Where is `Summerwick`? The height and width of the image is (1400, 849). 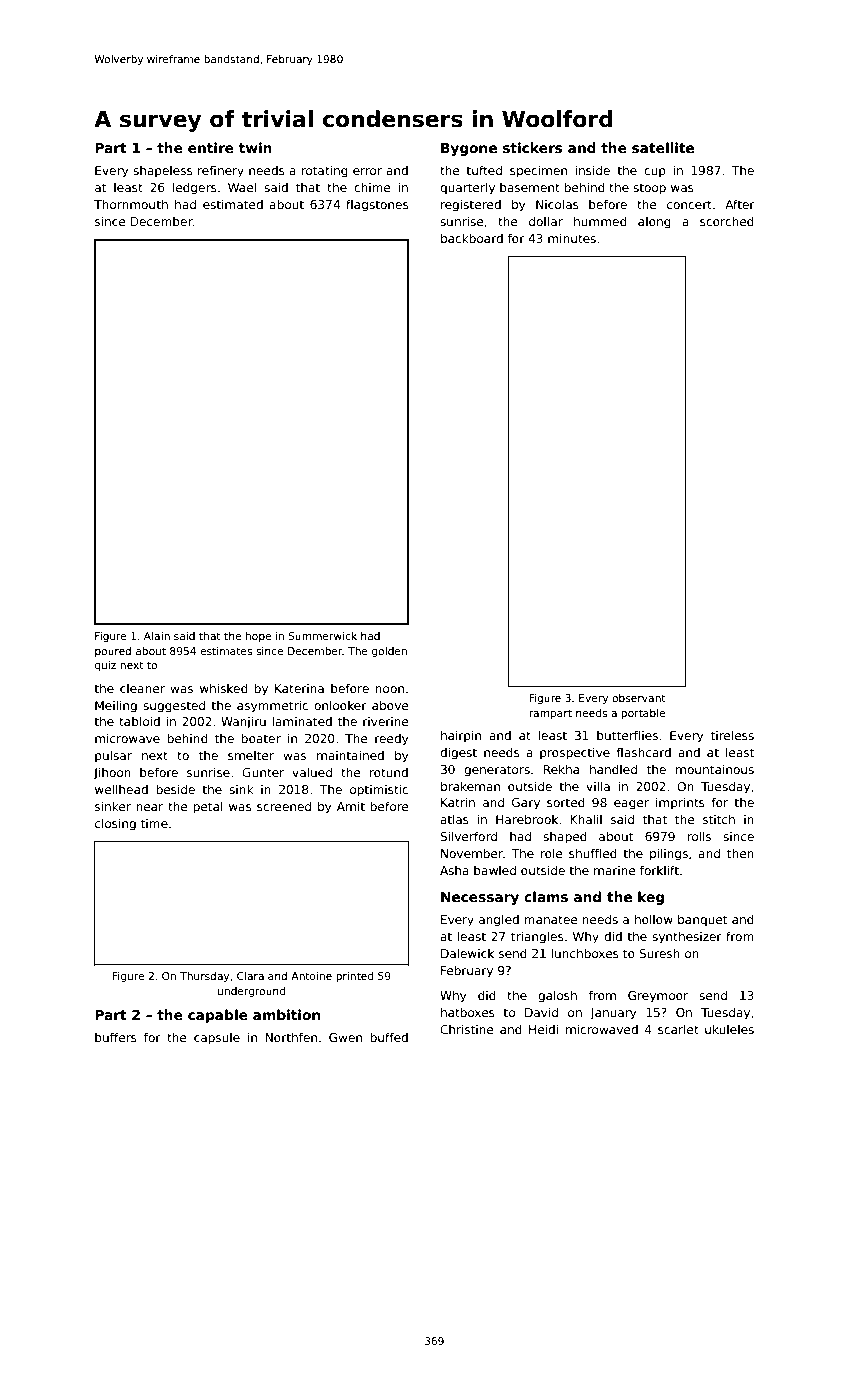
Summerwick is located at coordinates (322, 636).
